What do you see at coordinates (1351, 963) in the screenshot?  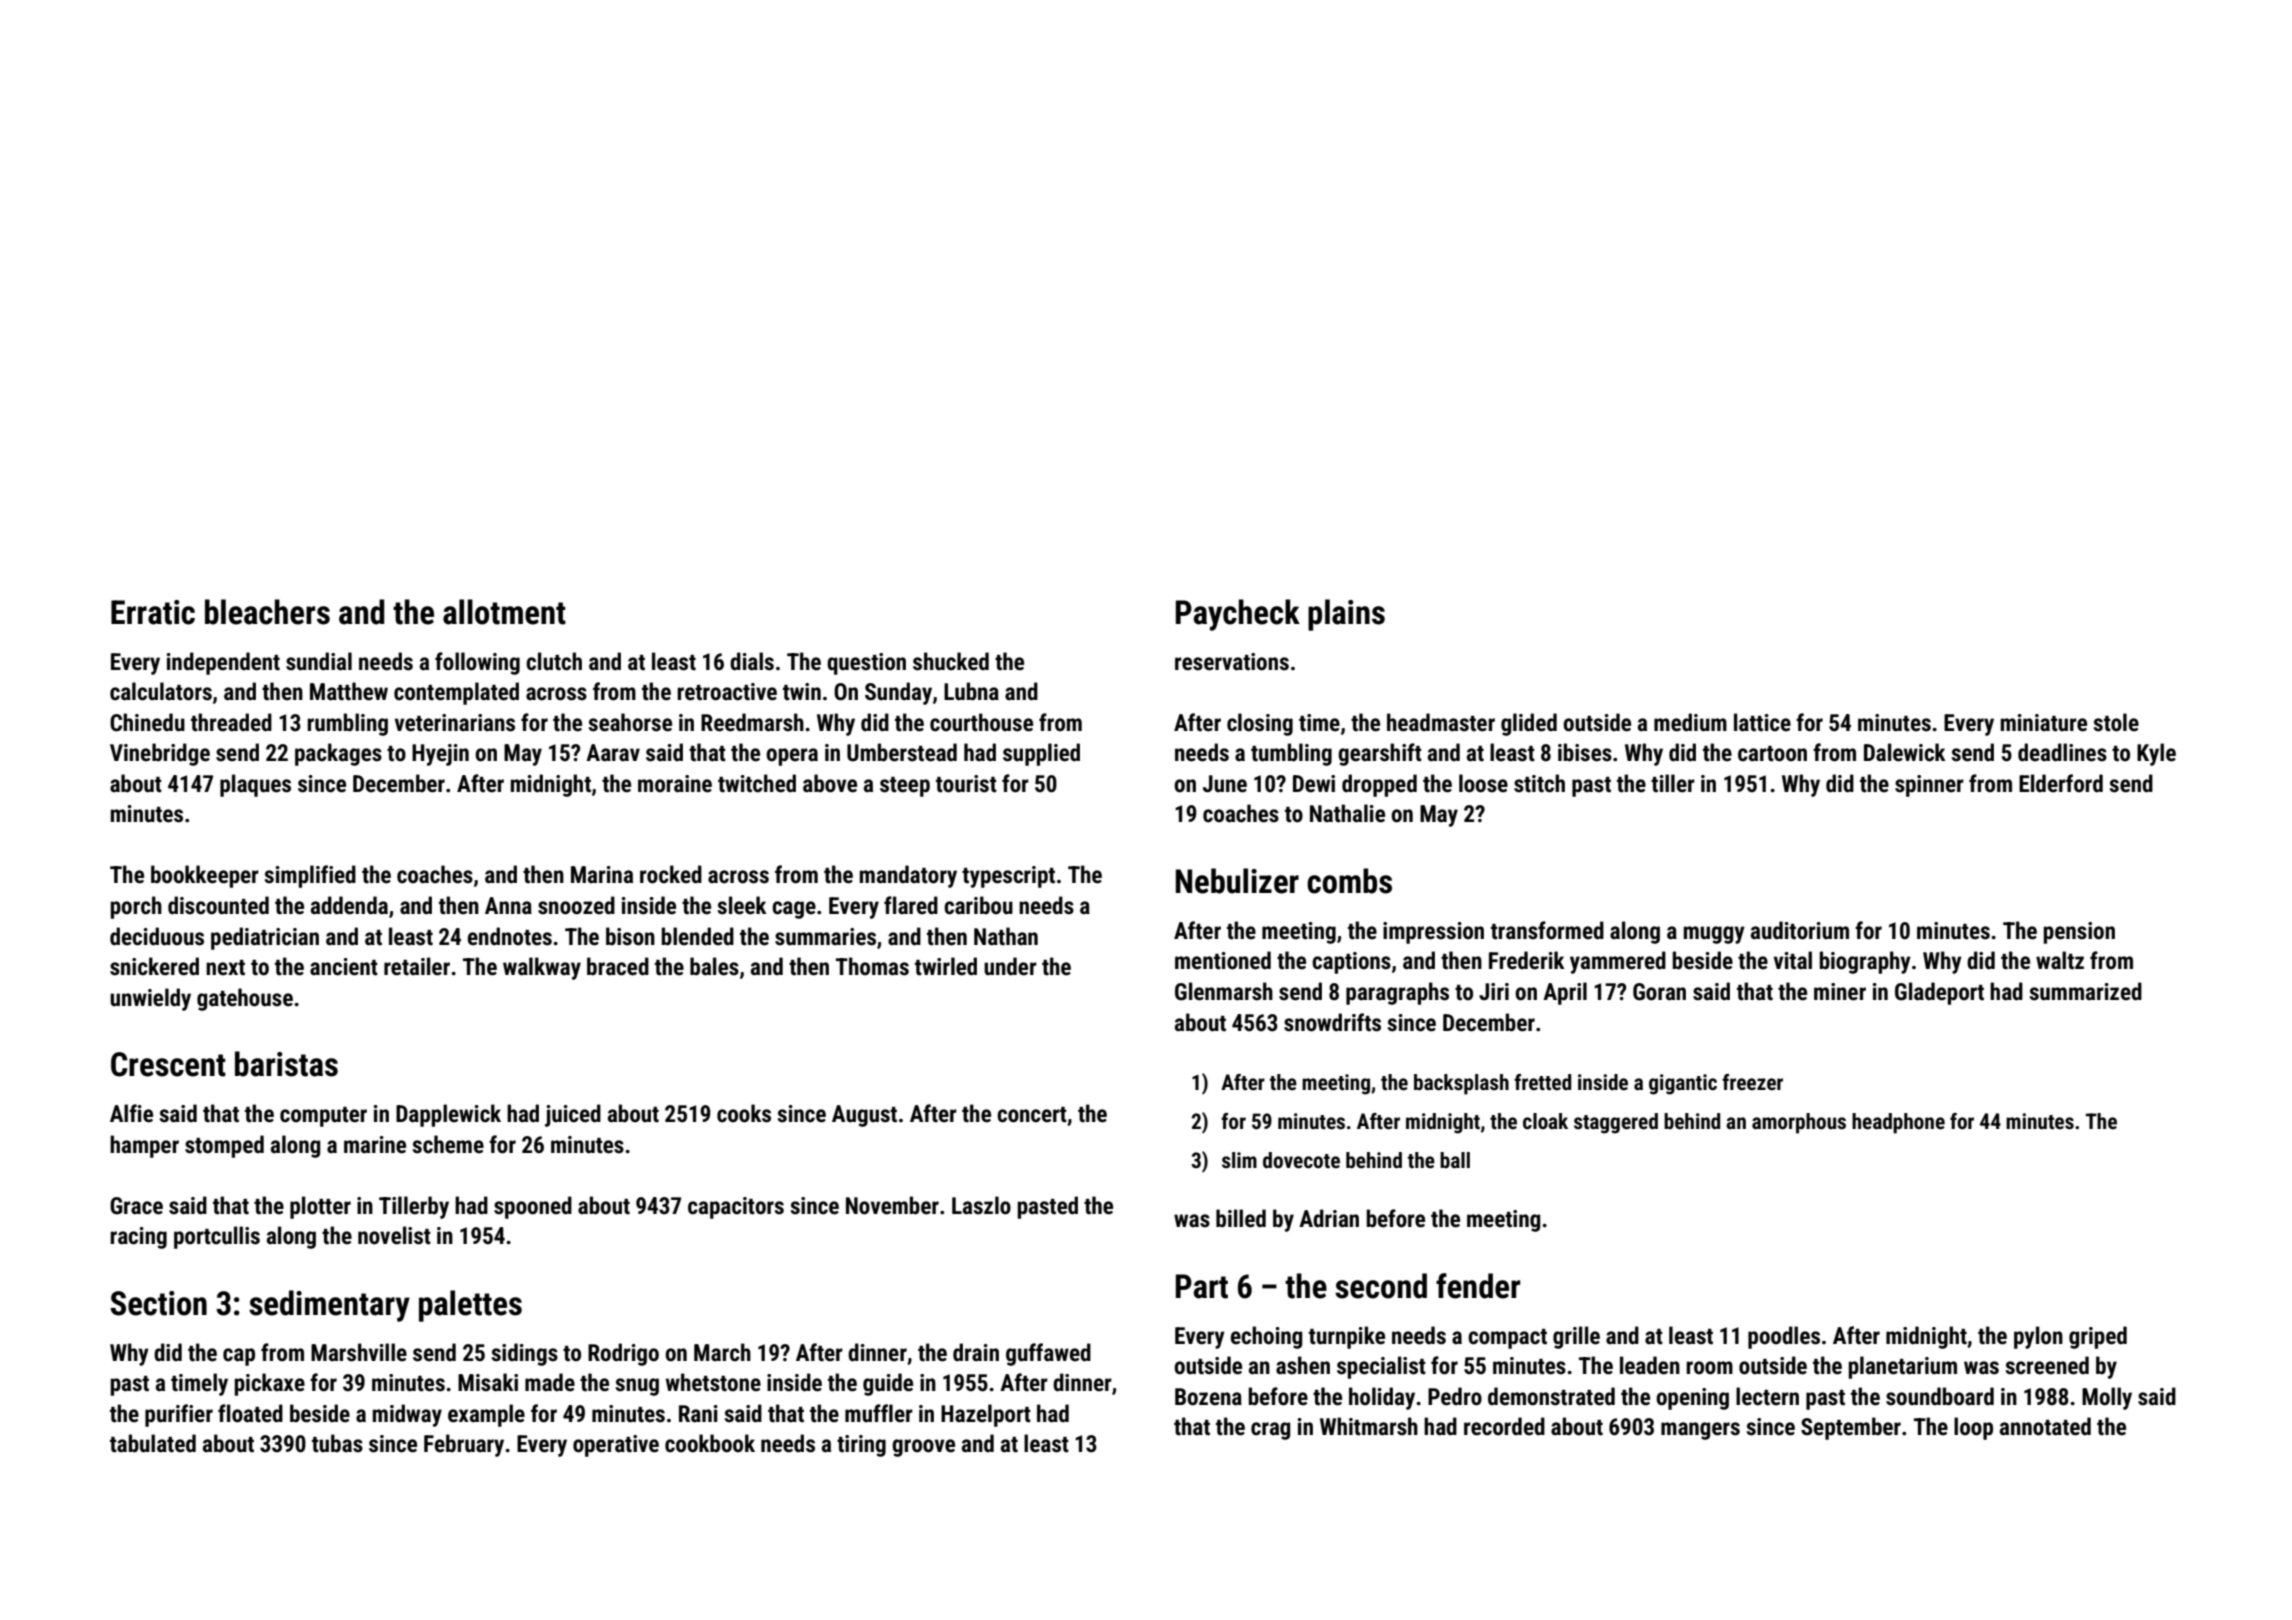 I see `captions` at bounding box center [1351, 963].
